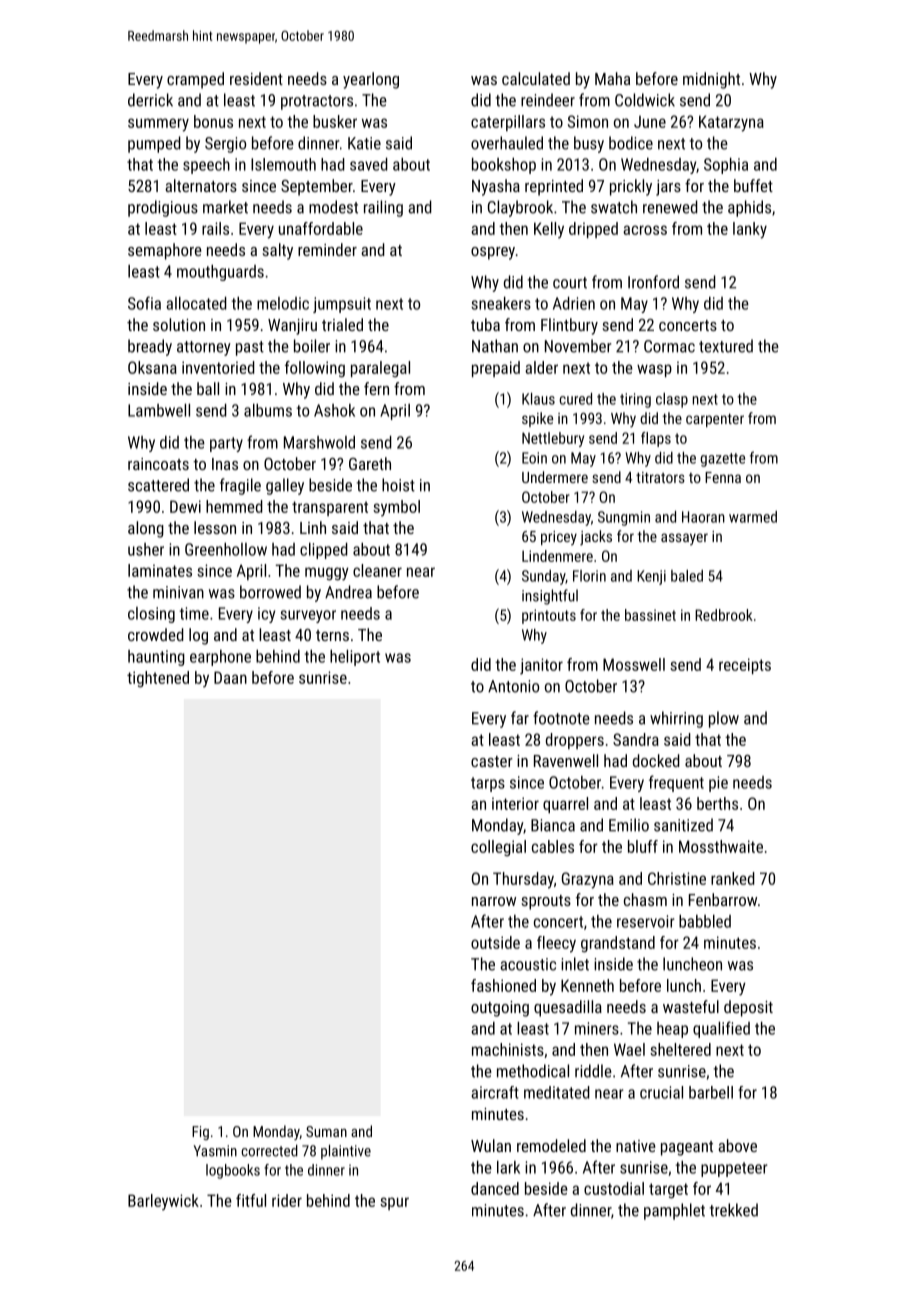 The width and height of the page is (908, 1316). I want to click on Linh, so click(313, 527).
